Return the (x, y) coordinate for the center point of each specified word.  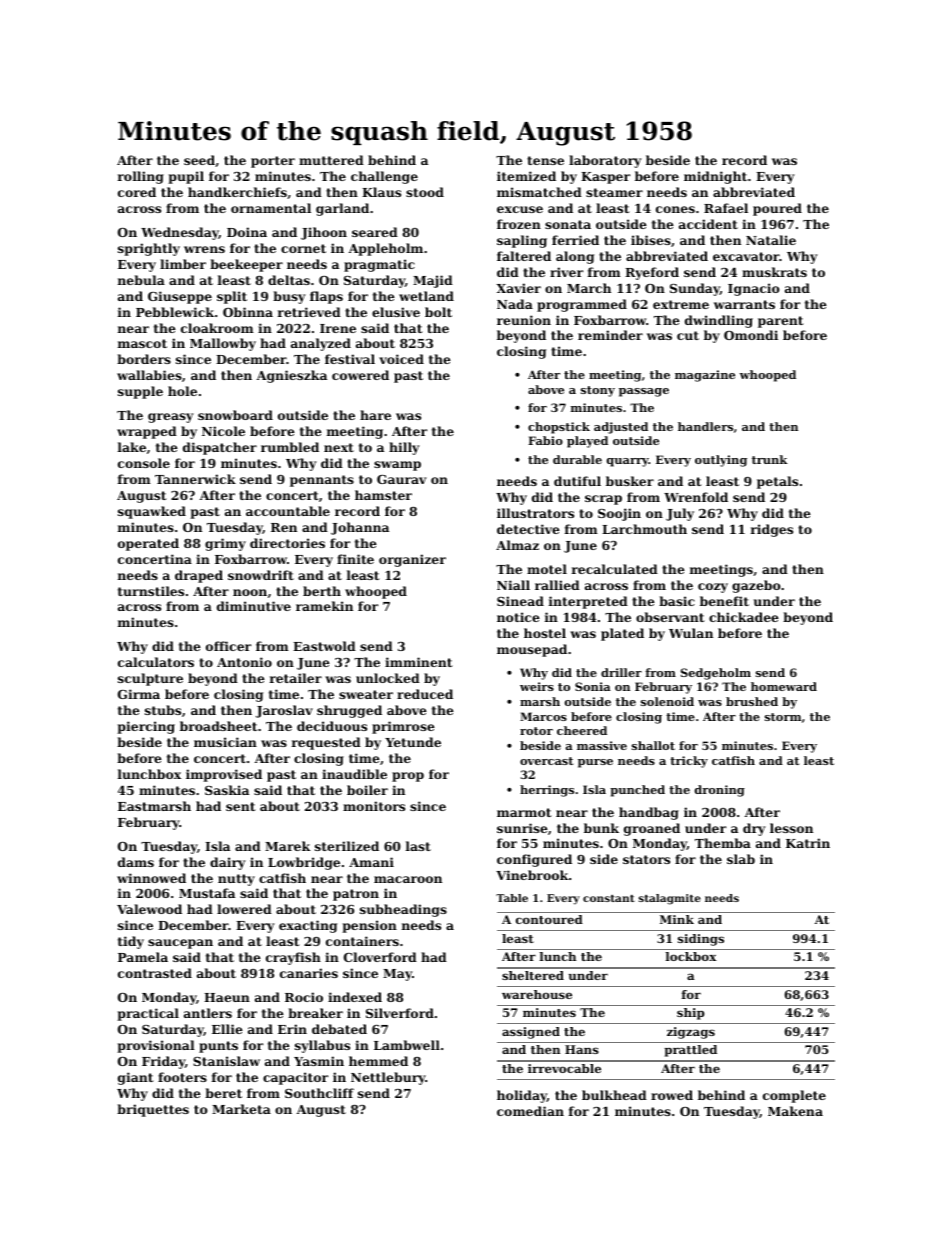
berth (322, 591)
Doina (247, 232)
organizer (412, 560)
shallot (653, 745)
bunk (601, 828)
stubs (163, 710)
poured (777, 209)
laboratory (605, 161)
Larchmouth (644, 529)
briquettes (153, 1110)
